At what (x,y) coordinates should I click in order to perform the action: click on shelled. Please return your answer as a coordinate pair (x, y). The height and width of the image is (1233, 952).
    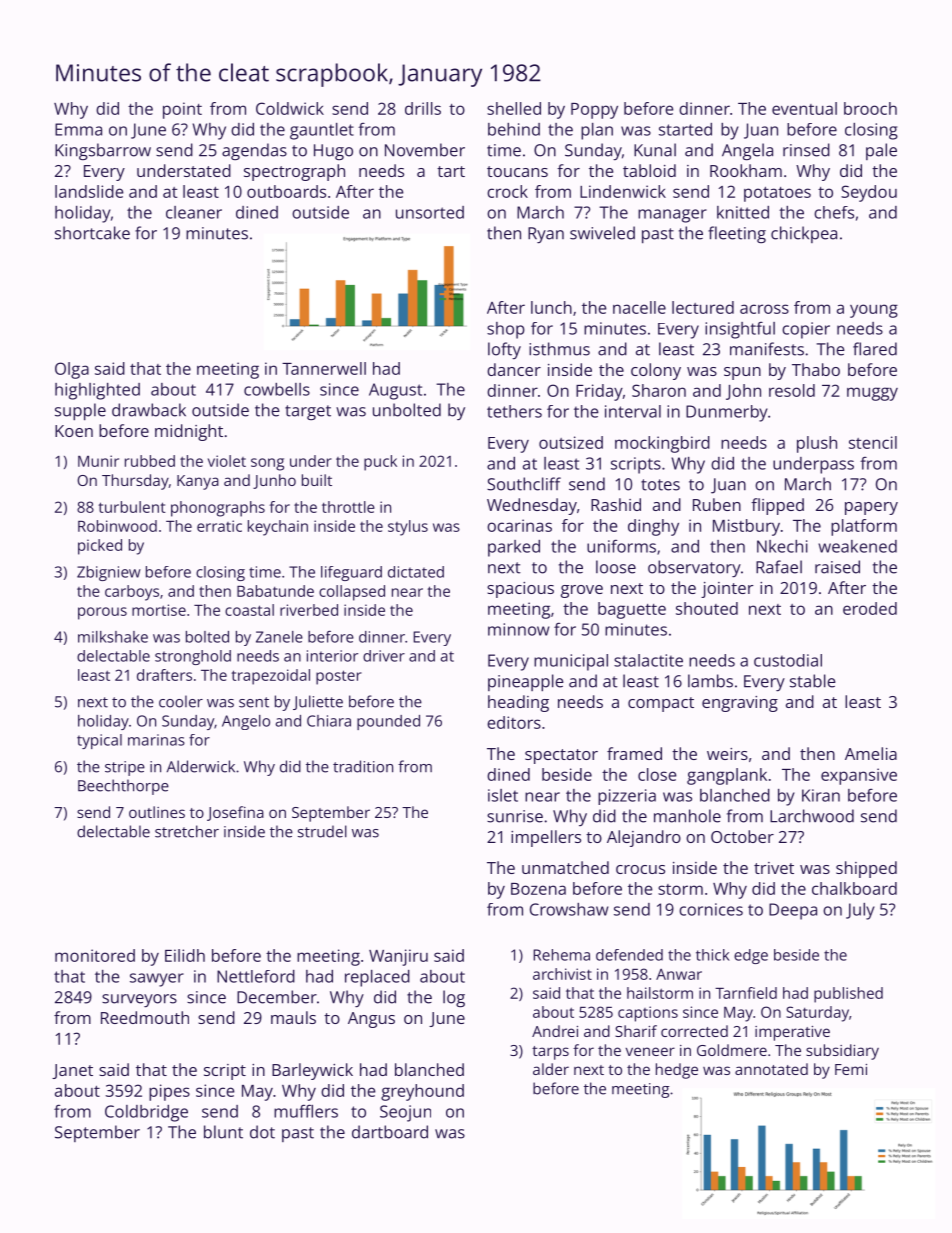
    Looking at the image, I should click on (514, 108).
